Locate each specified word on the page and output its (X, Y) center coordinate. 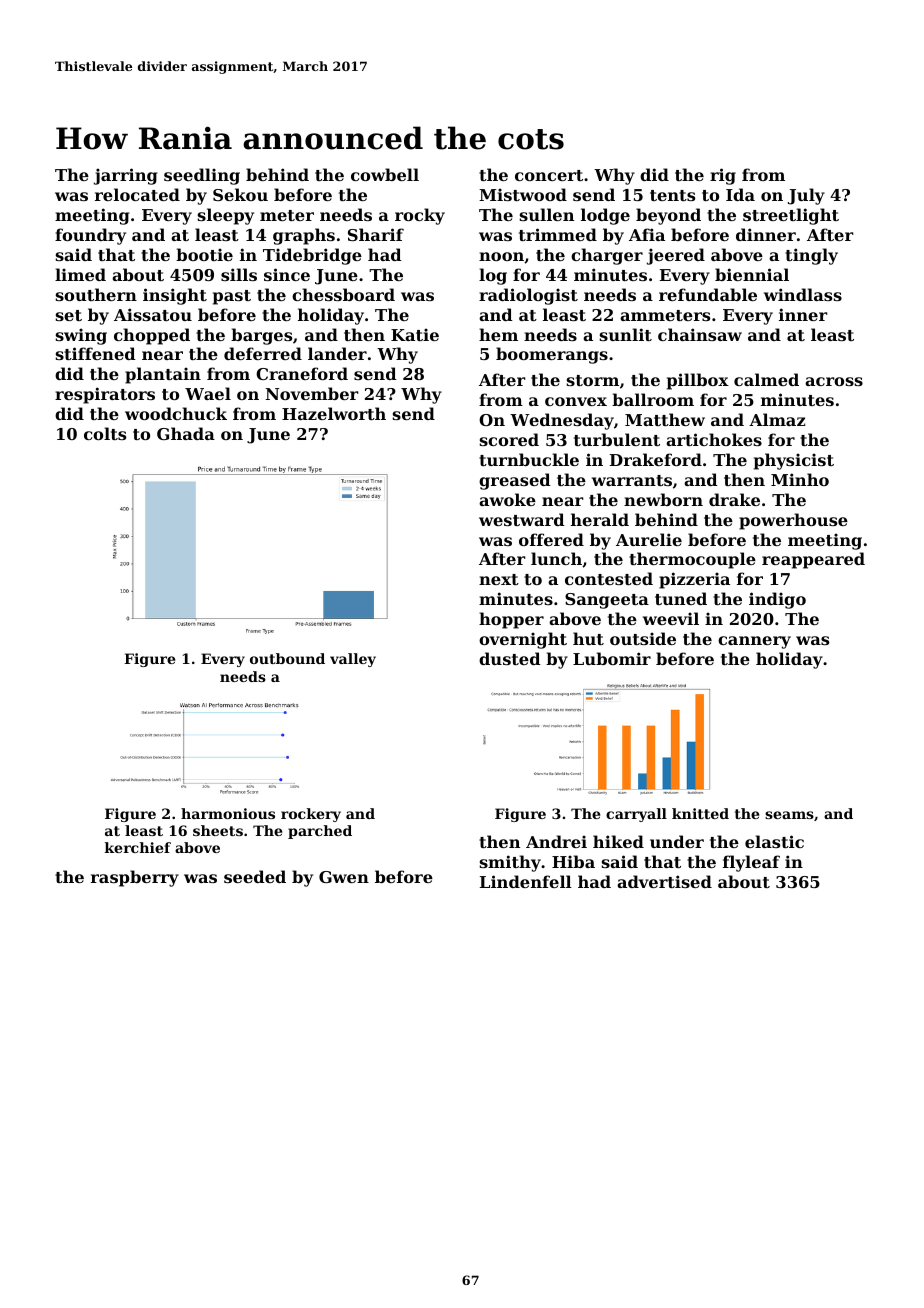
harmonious (228, 813)
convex (576, 401)
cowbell (385, 174)
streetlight (791, 216)
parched (320, 832)
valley (353, 660)
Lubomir (612, 658)
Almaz (777, 419)
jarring (126, 176)
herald (600, 519)
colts (105, 433)
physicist (794, 461)
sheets (218, 830)
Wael (208, 393)
